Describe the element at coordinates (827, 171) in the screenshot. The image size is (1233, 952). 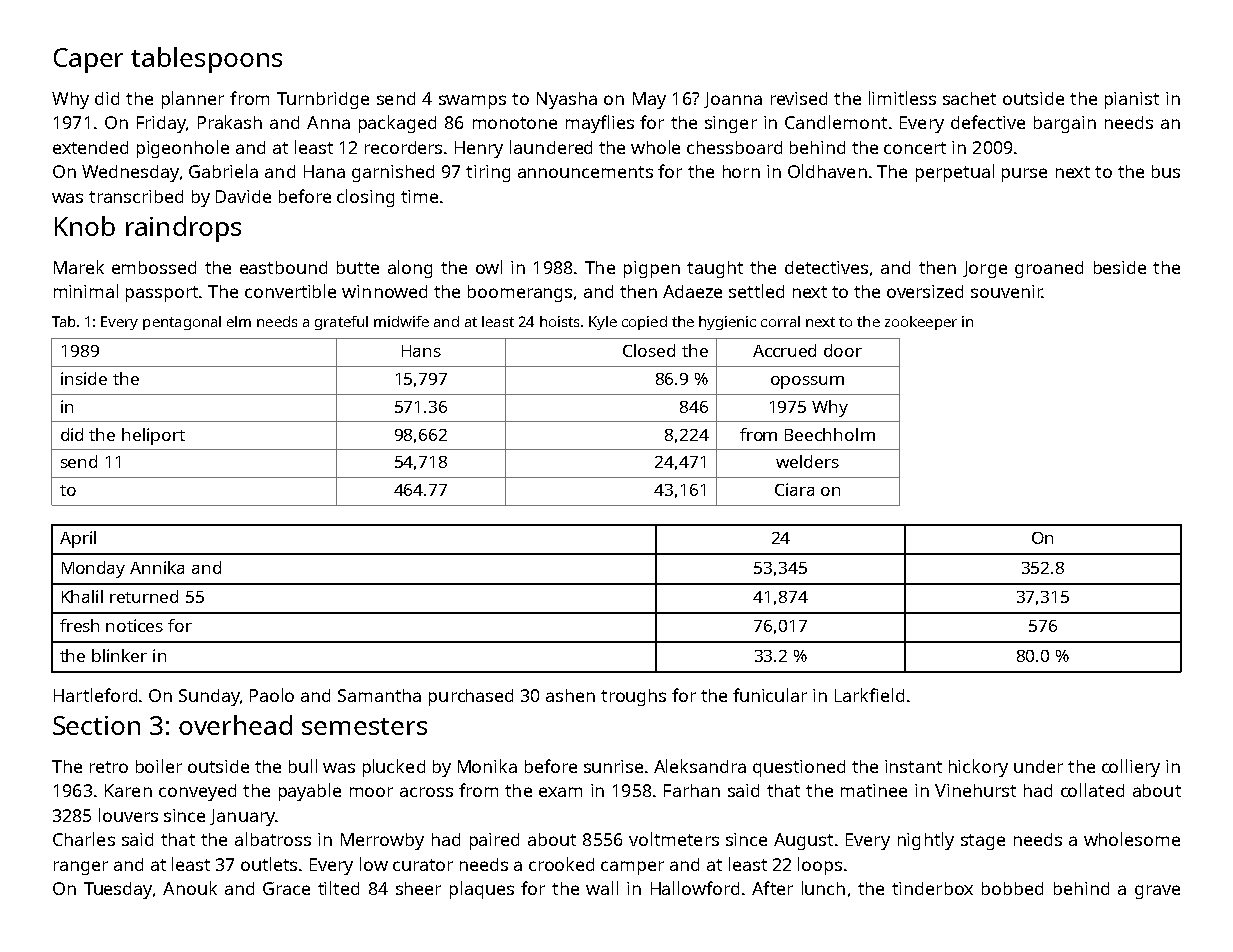
I see `Oldhaven` at that location.
